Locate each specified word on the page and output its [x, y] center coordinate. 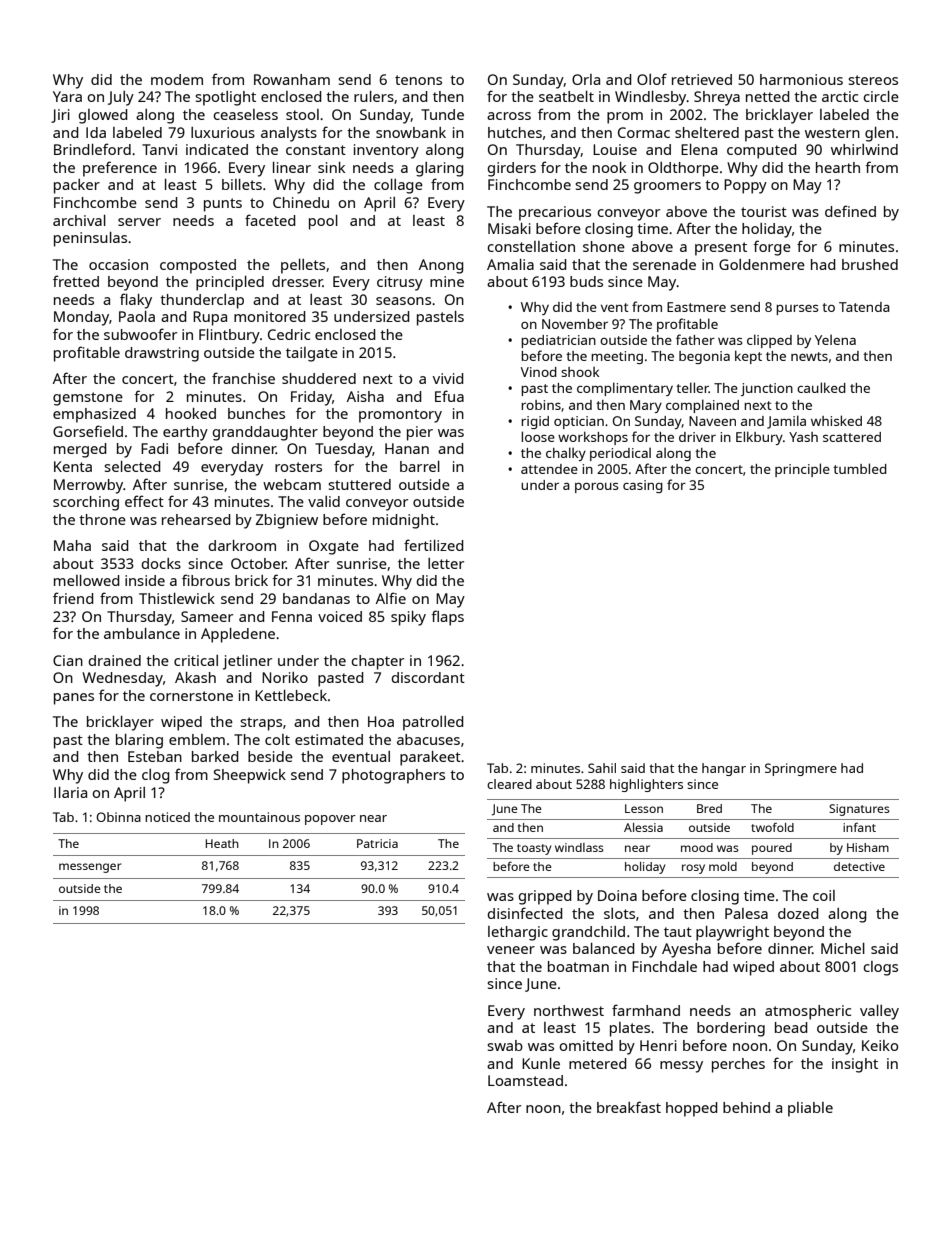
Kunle [541, 1063]
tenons [418, 80]
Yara [67, 96]
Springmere [801, 769]
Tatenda [864, 307]
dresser [297, 281]
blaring [139, 741]
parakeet [430, 758]
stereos [873, 80]
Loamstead [525, 1080]
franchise [243, 378]
